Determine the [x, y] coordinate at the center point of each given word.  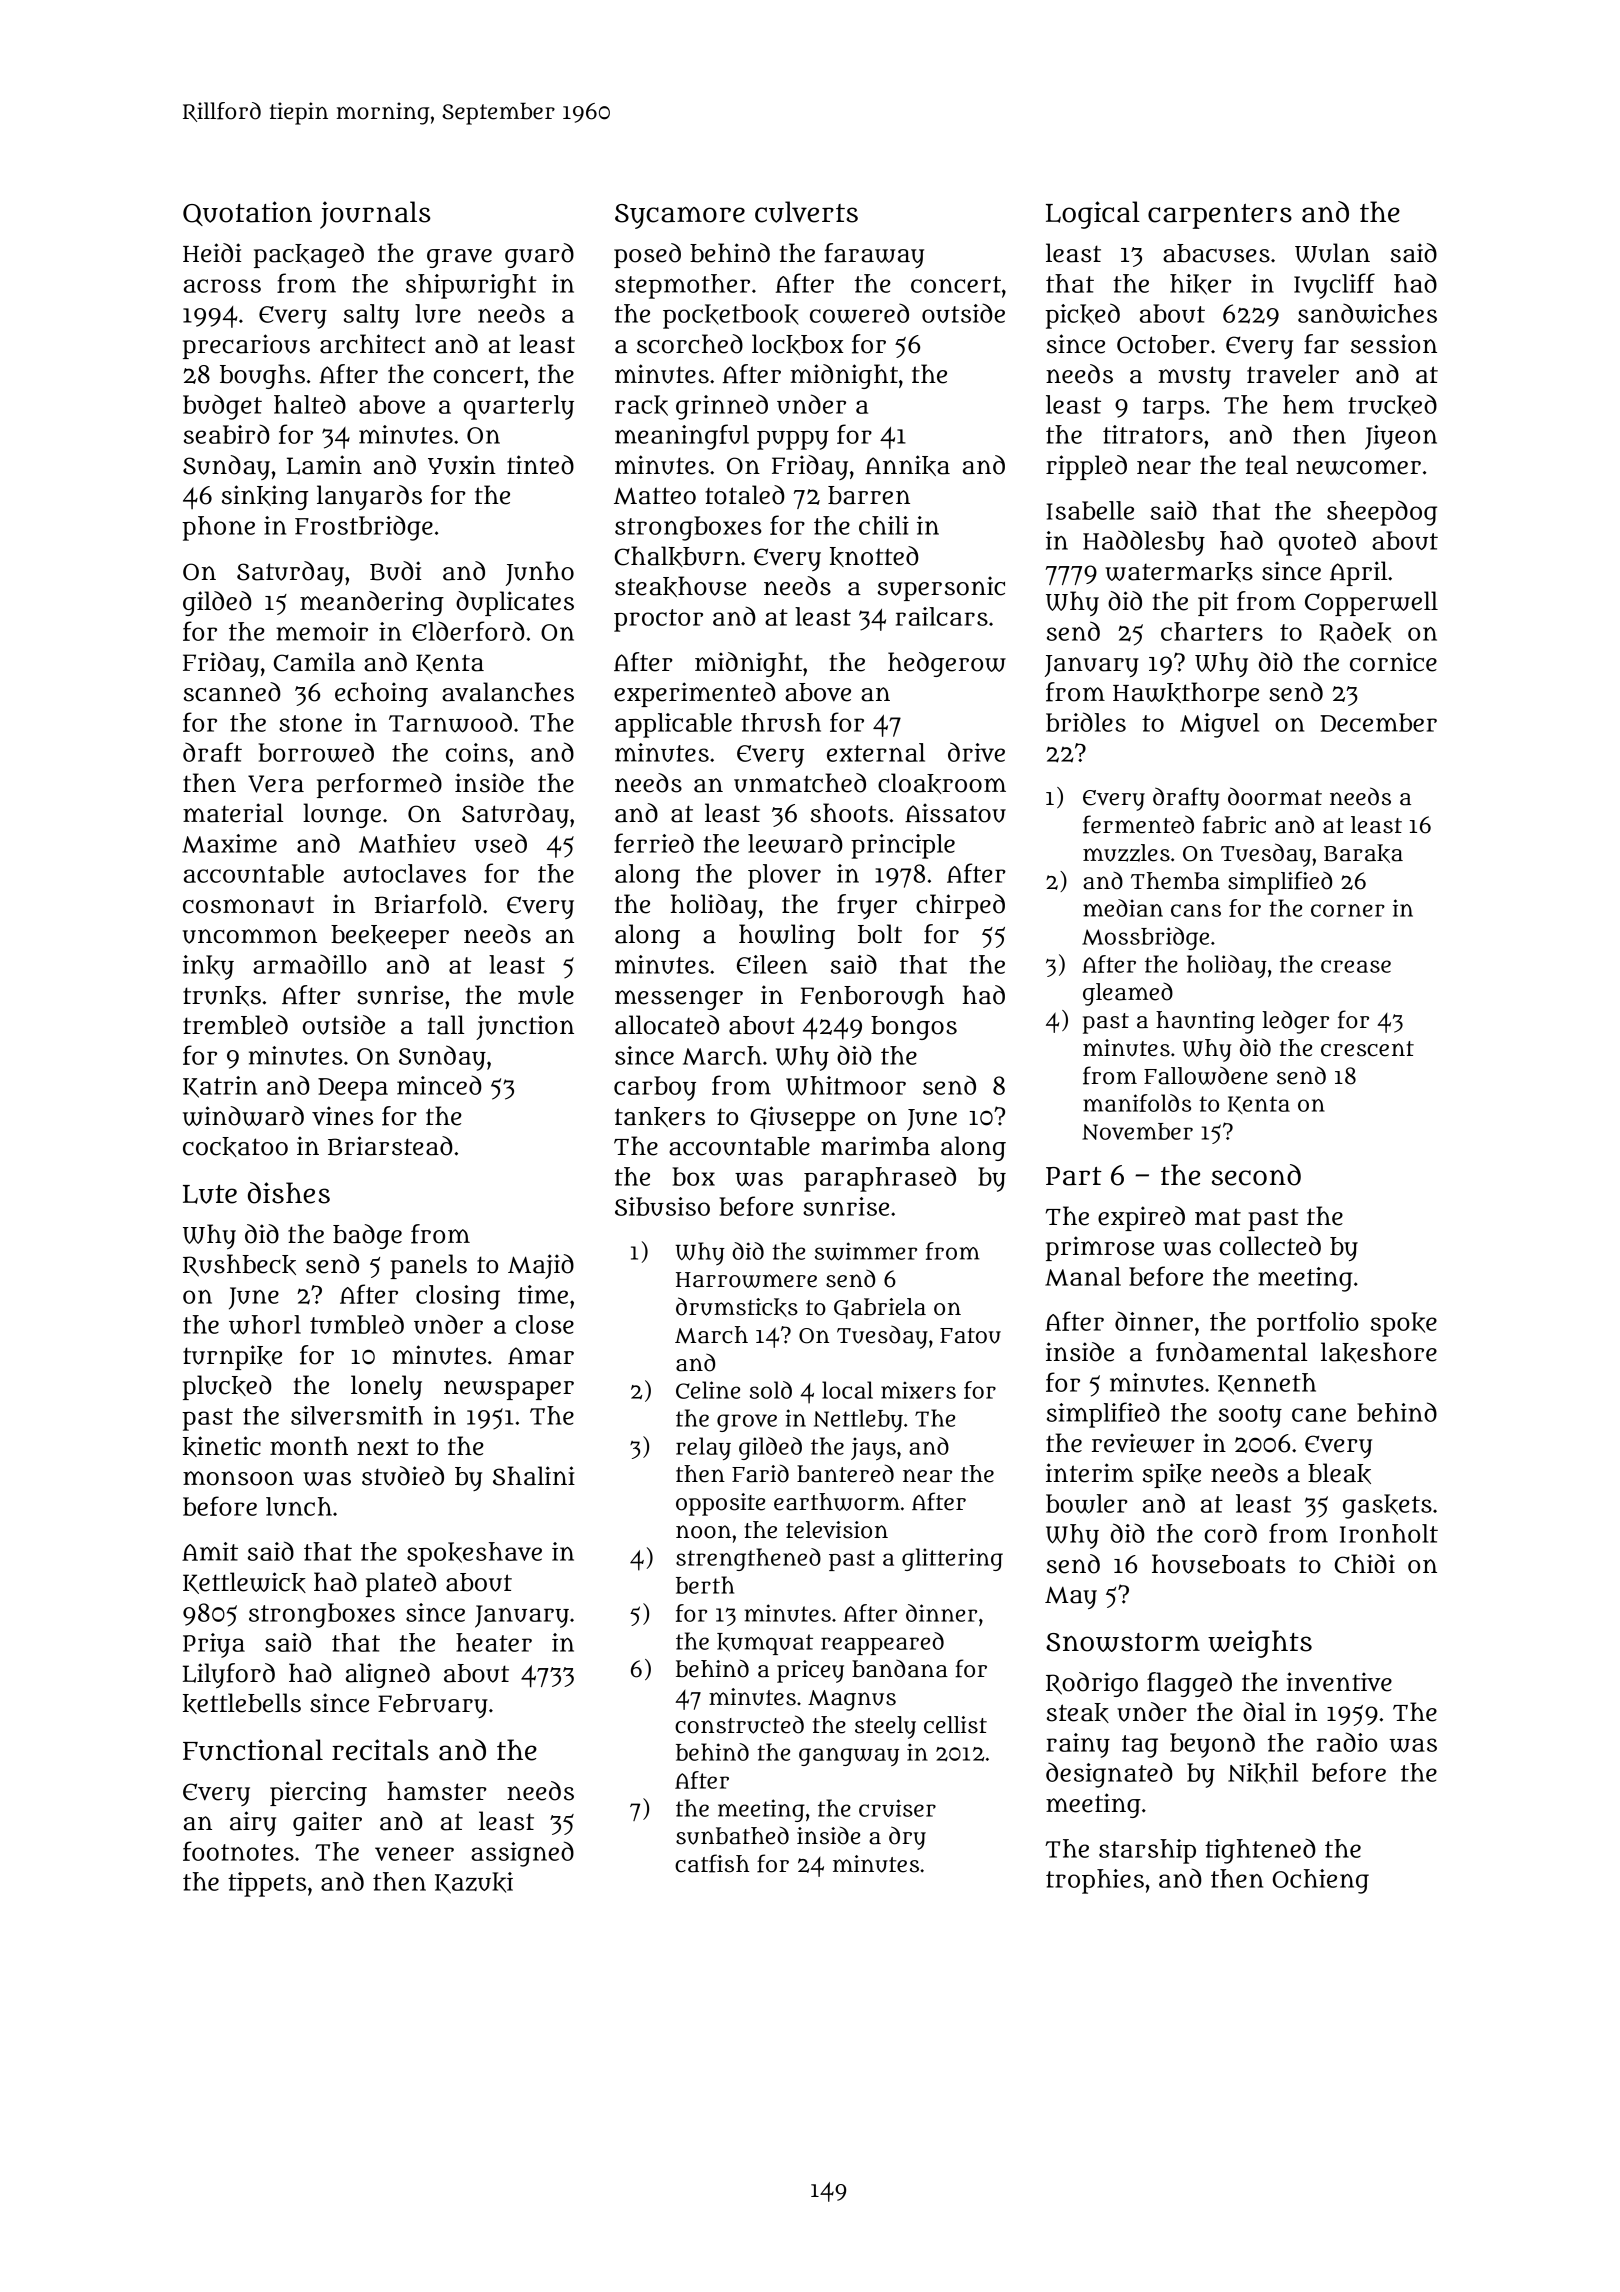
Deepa [353, 1089]
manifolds [1137, 1103]
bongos [914, 1028]
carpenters [1220, 216]
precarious [246, 346]
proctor [658, 620]
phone [218, 528]
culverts [806, 212]
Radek [1355, 632]
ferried [654, 843]
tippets [267, 1884]
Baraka [1363, 853]
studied [403, 1476]
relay [703, 1448]
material [233, 813]
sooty [1250, 1416]
